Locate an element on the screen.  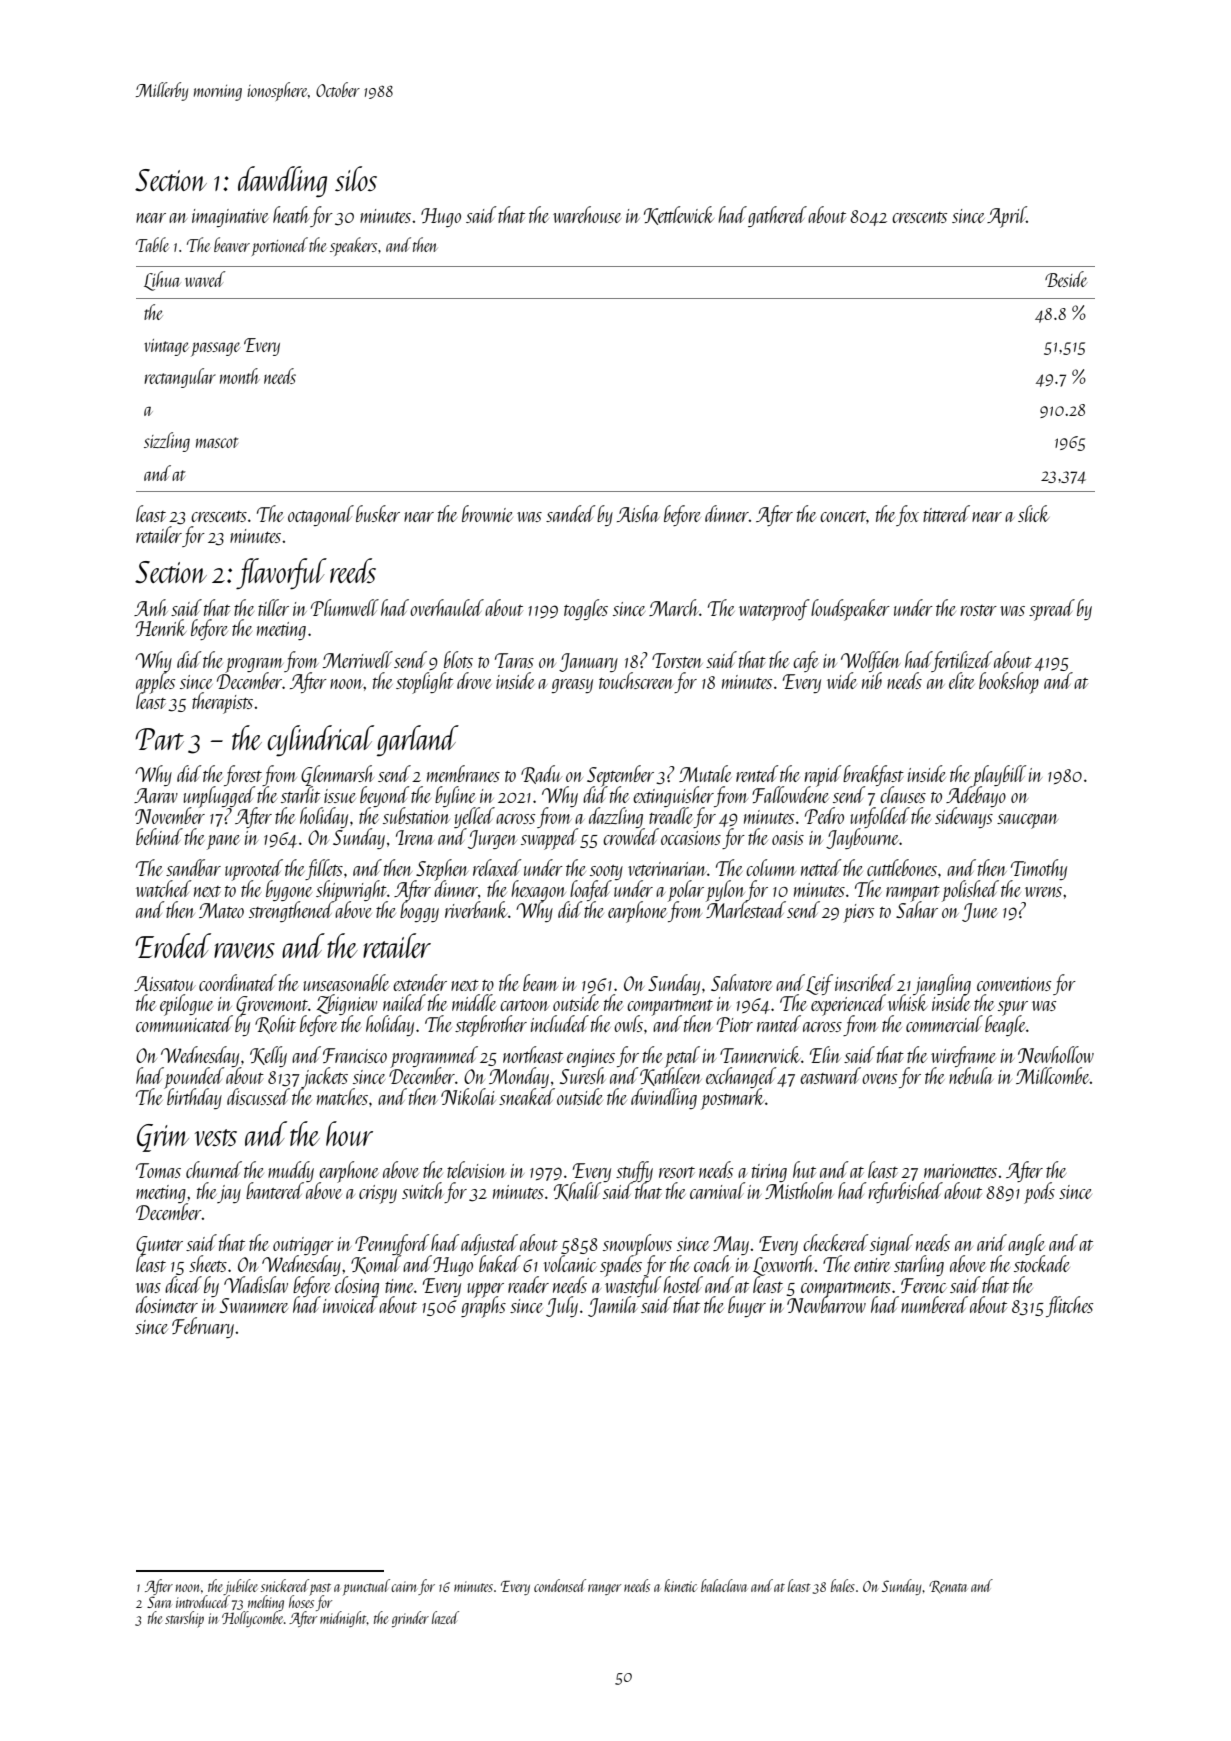
dwindling is located at coordinates (664, 1098).
